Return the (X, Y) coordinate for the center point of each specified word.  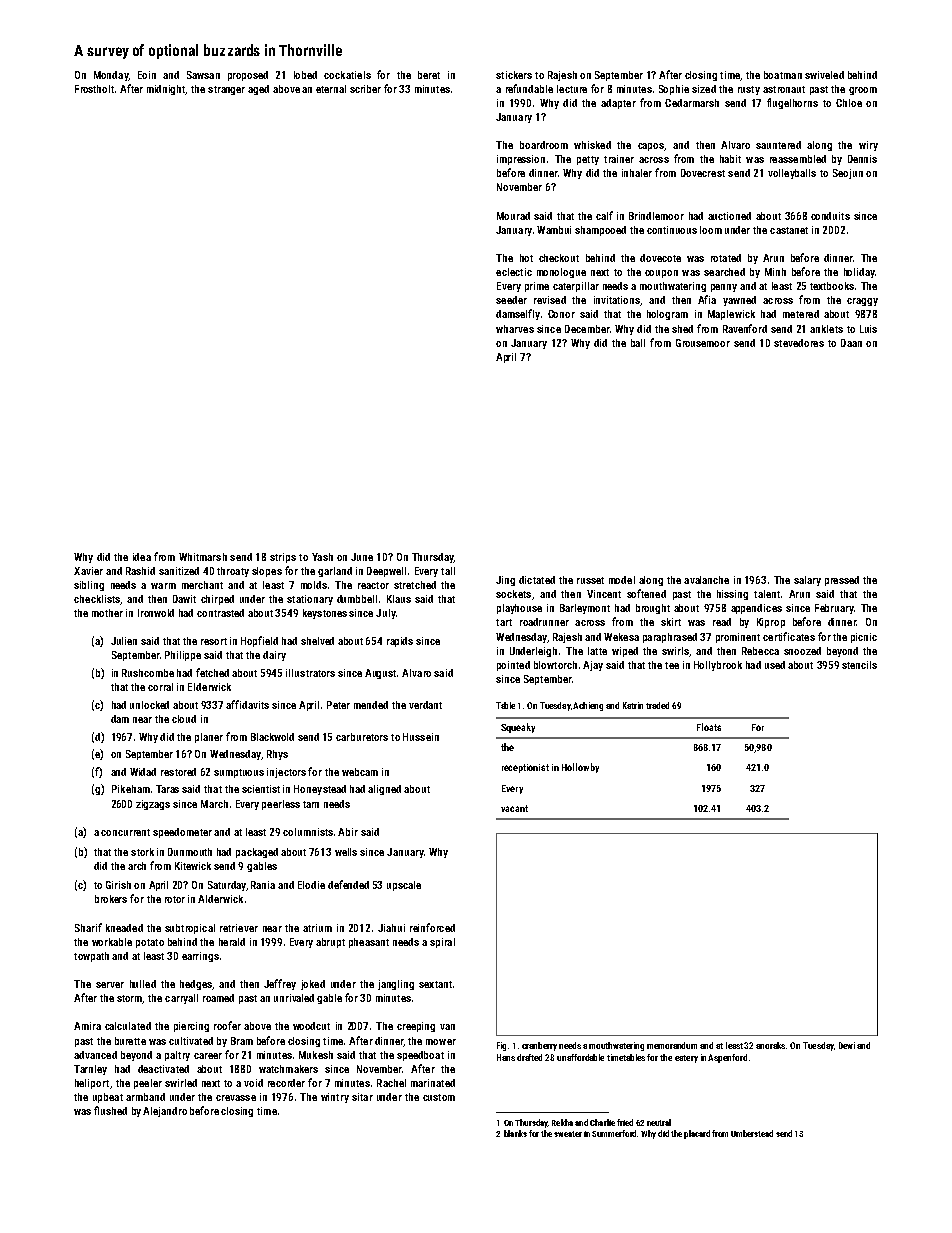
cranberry (539, 1046)
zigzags (153, 805)
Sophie (674, 90)
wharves (515, 329)
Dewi (847, 1045)
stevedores (799, 343)
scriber (365, 89)
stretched (415, 585)
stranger (226, 90)
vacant (514, 808)
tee (672, 665)
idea (142, 557)
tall (448, 571)
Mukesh (316, 1055)
